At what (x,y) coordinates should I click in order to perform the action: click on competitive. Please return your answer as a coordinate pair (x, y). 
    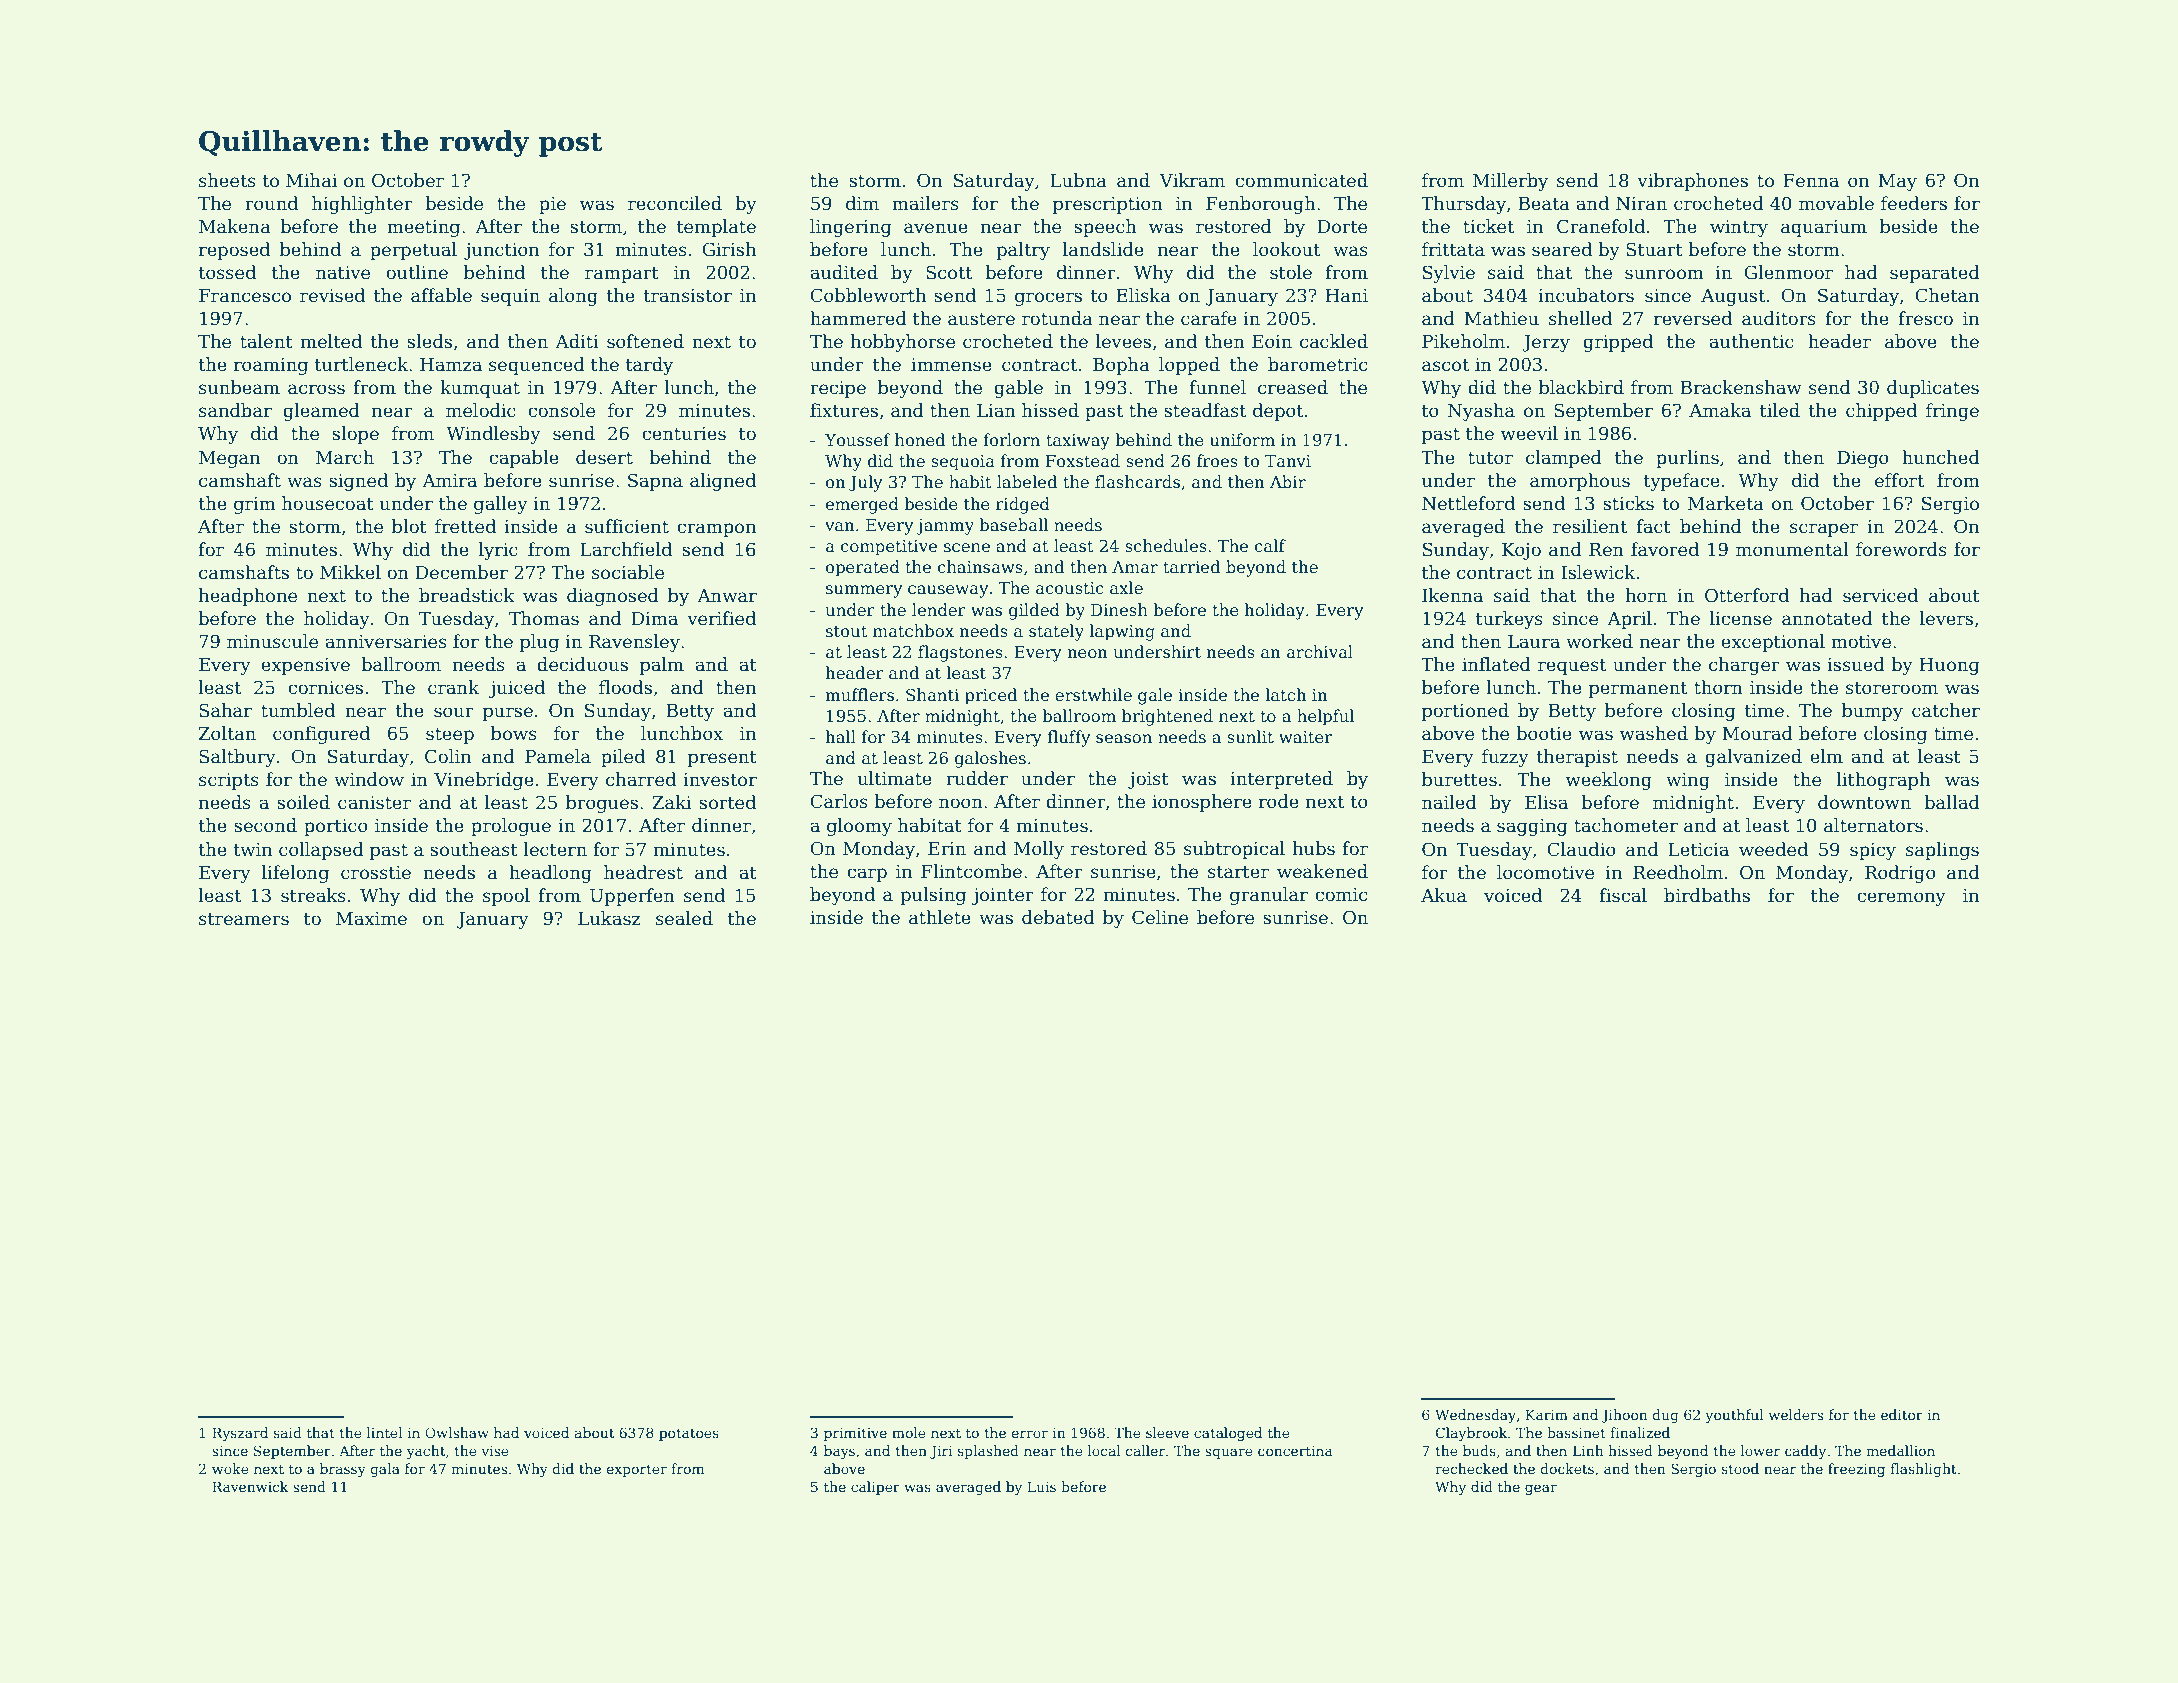
    Looking at the image, I should click on (889, 548).
